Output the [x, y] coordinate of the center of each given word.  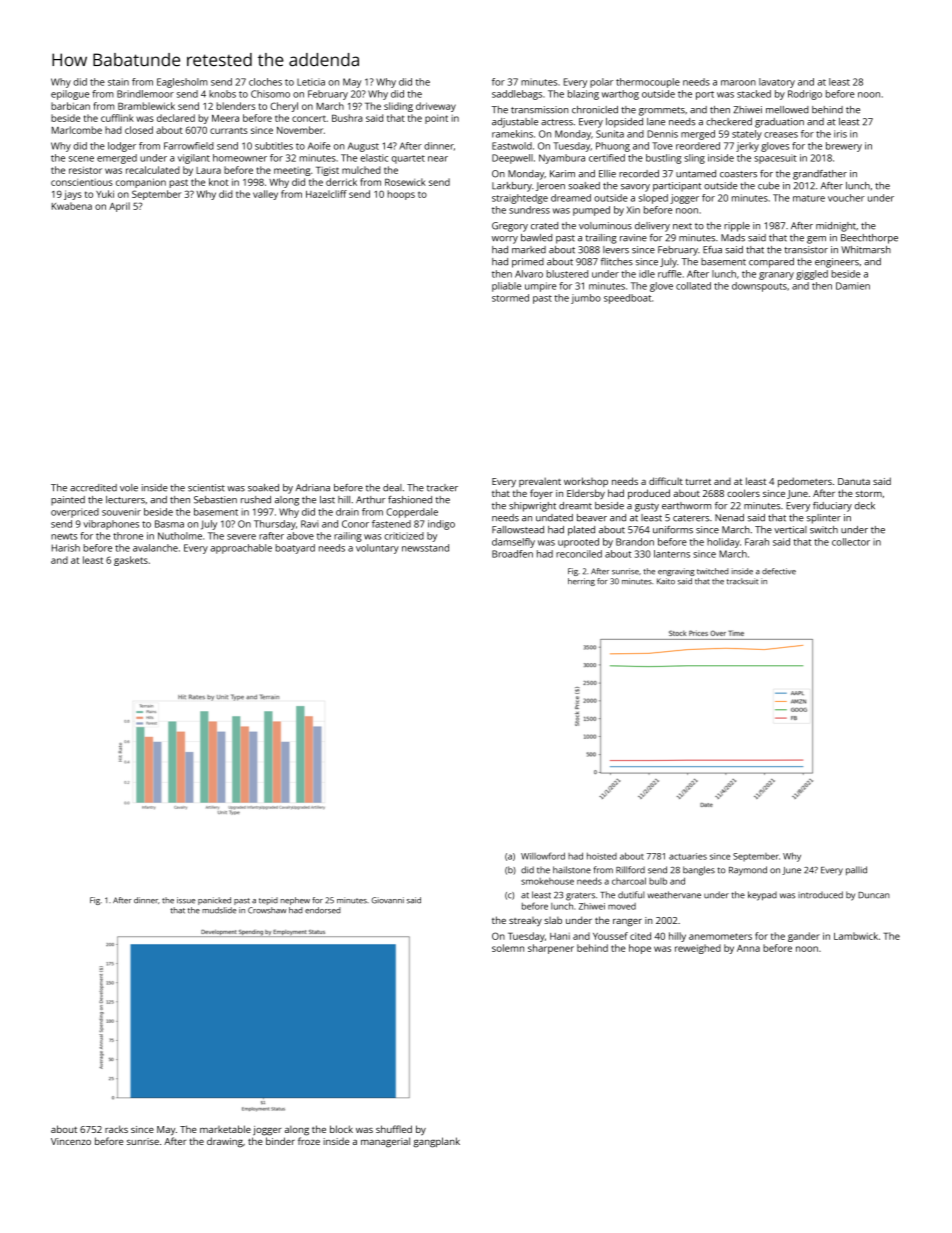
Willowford [543, 856]
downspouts [759, 287]
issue [186, 900]
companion [141, 183]
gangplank [436, 1142]
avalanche [155, 548]
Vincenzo [71, 1141]
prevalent [540, 482]
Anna [748, 948]
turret [698, 482]
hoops [401, 195]
